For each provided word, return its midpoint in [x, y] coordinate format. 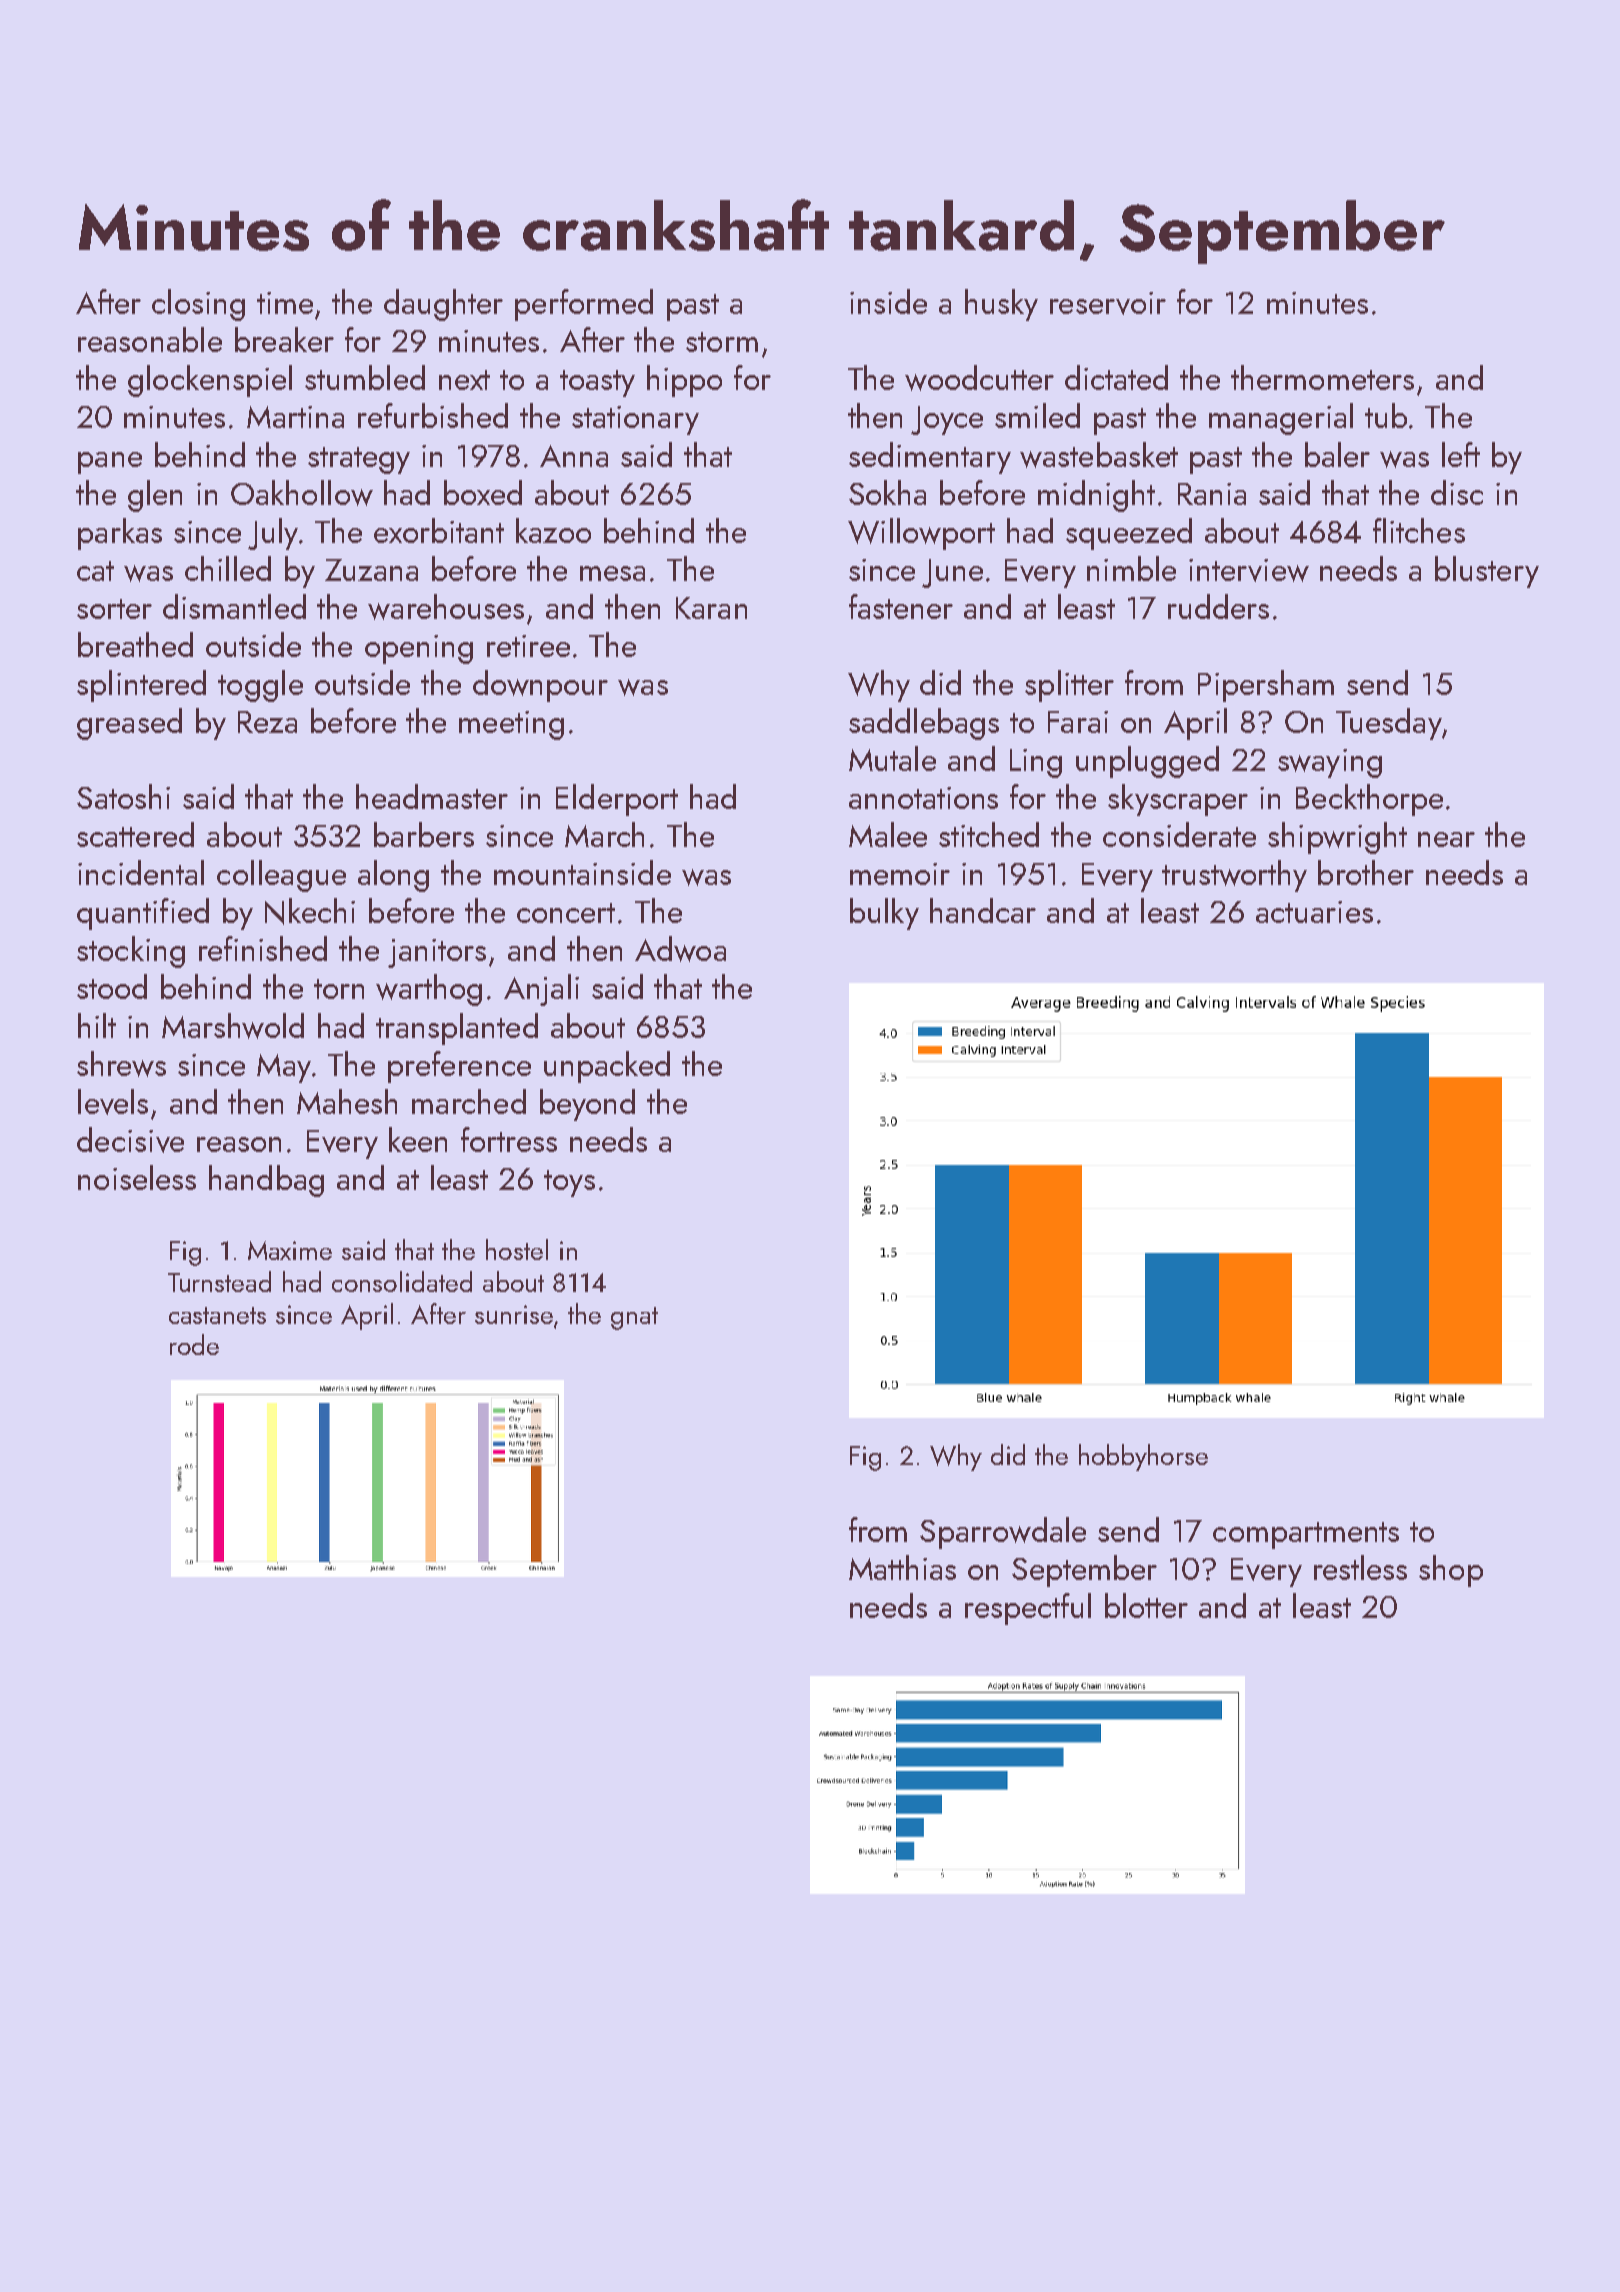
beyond [587, 1105]
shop [1451, 1571]
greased [129, 724]
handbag [266, 1181]
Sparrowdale [1003, 1533]
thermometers [1322, 377]
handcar [983, 910]
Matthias [902, 1567]
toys [569, 1183]
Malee [888, 834]
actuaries [1314, 912]
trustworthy [1234, 876]
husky [1001, 305]
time [285, 303]
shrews [121, 1064]
